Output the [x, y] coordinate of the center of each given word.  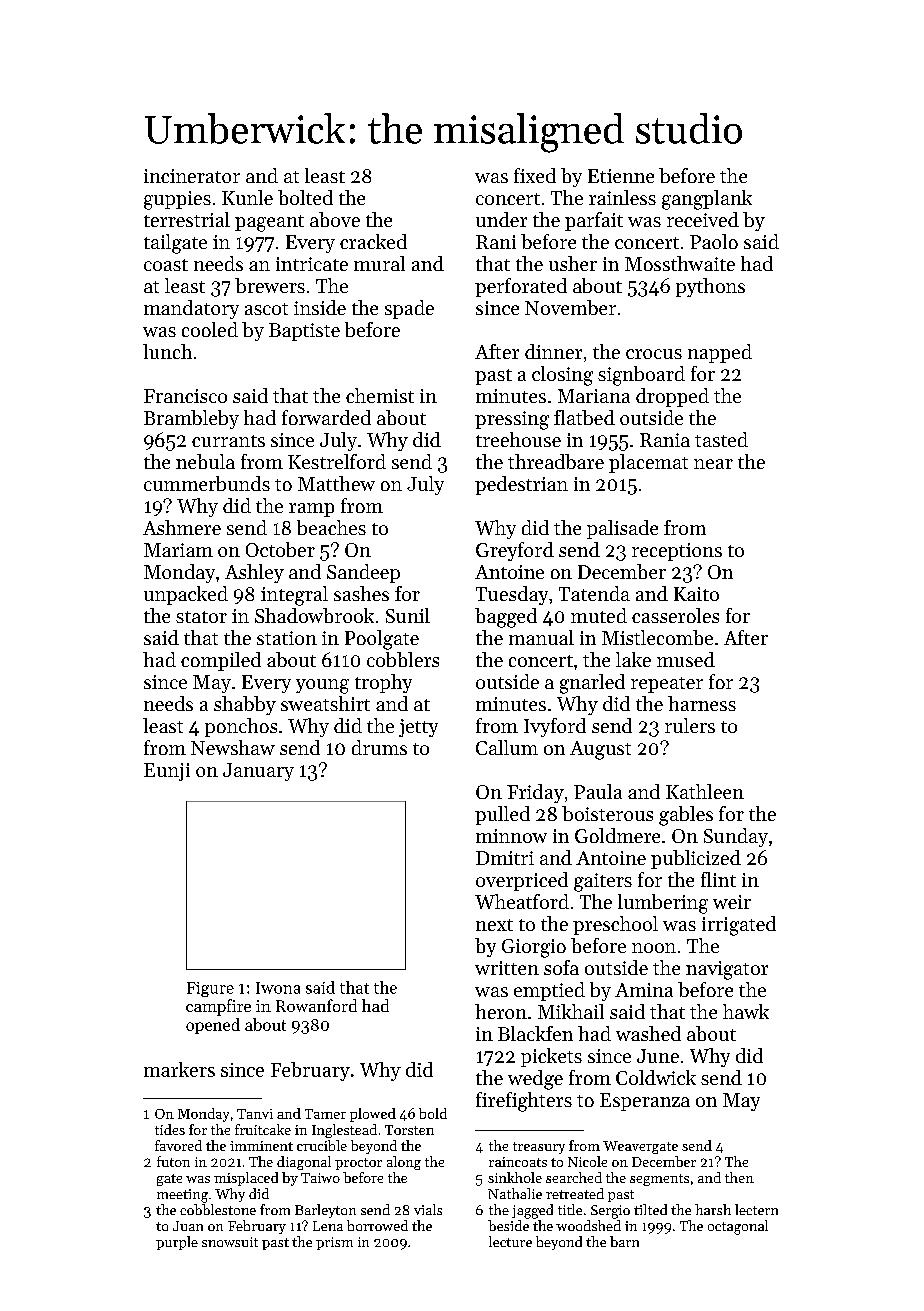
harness [702, 703]
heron [501, 1011]
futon [173, 1161]
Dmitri [505, 858]
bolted [305, 197]
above [335, 219]
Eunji [167, 772]
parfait [594, 221]
